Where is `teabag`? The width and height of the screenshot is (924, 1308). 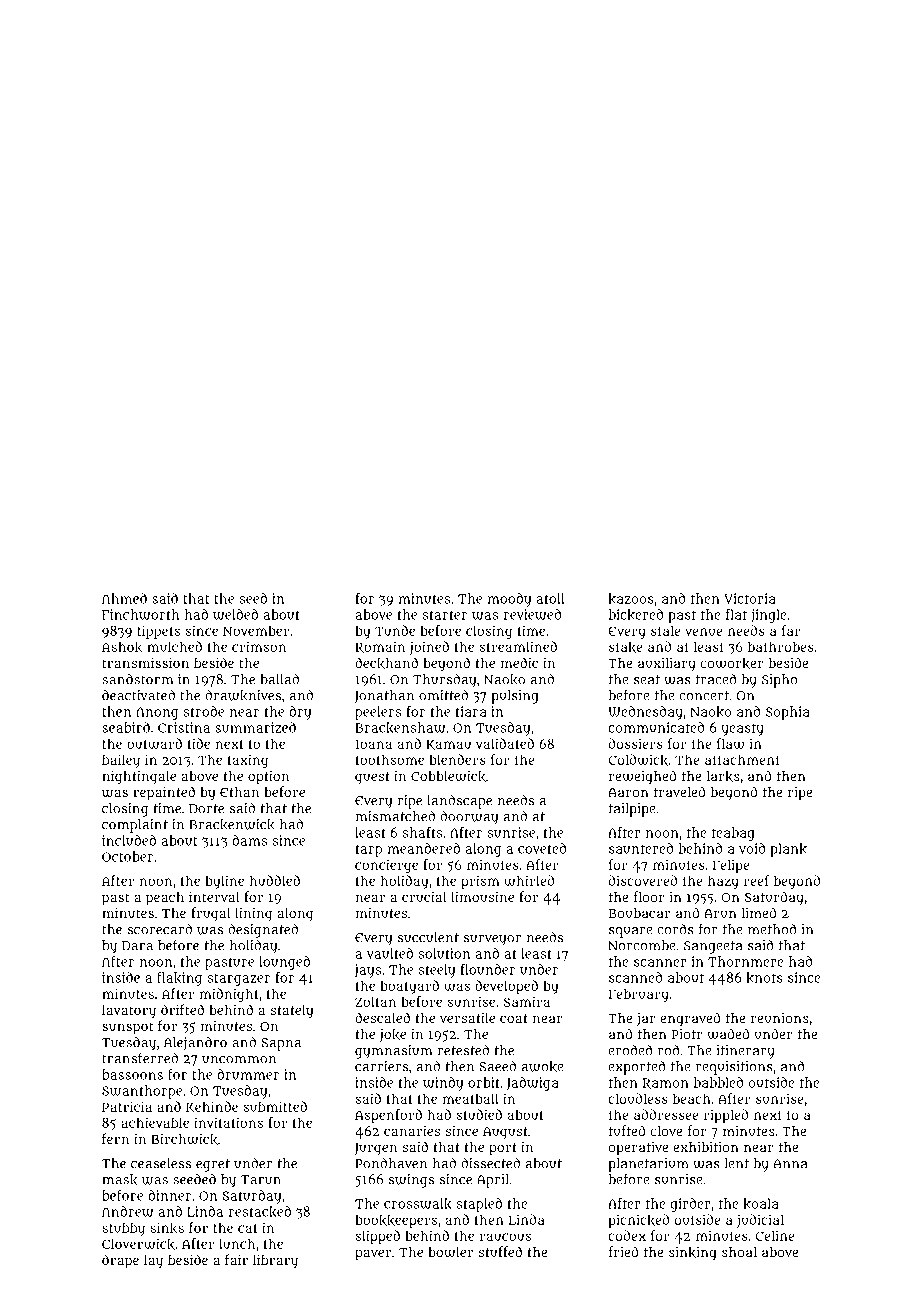 teabag is located at coordinates (733, 834).
